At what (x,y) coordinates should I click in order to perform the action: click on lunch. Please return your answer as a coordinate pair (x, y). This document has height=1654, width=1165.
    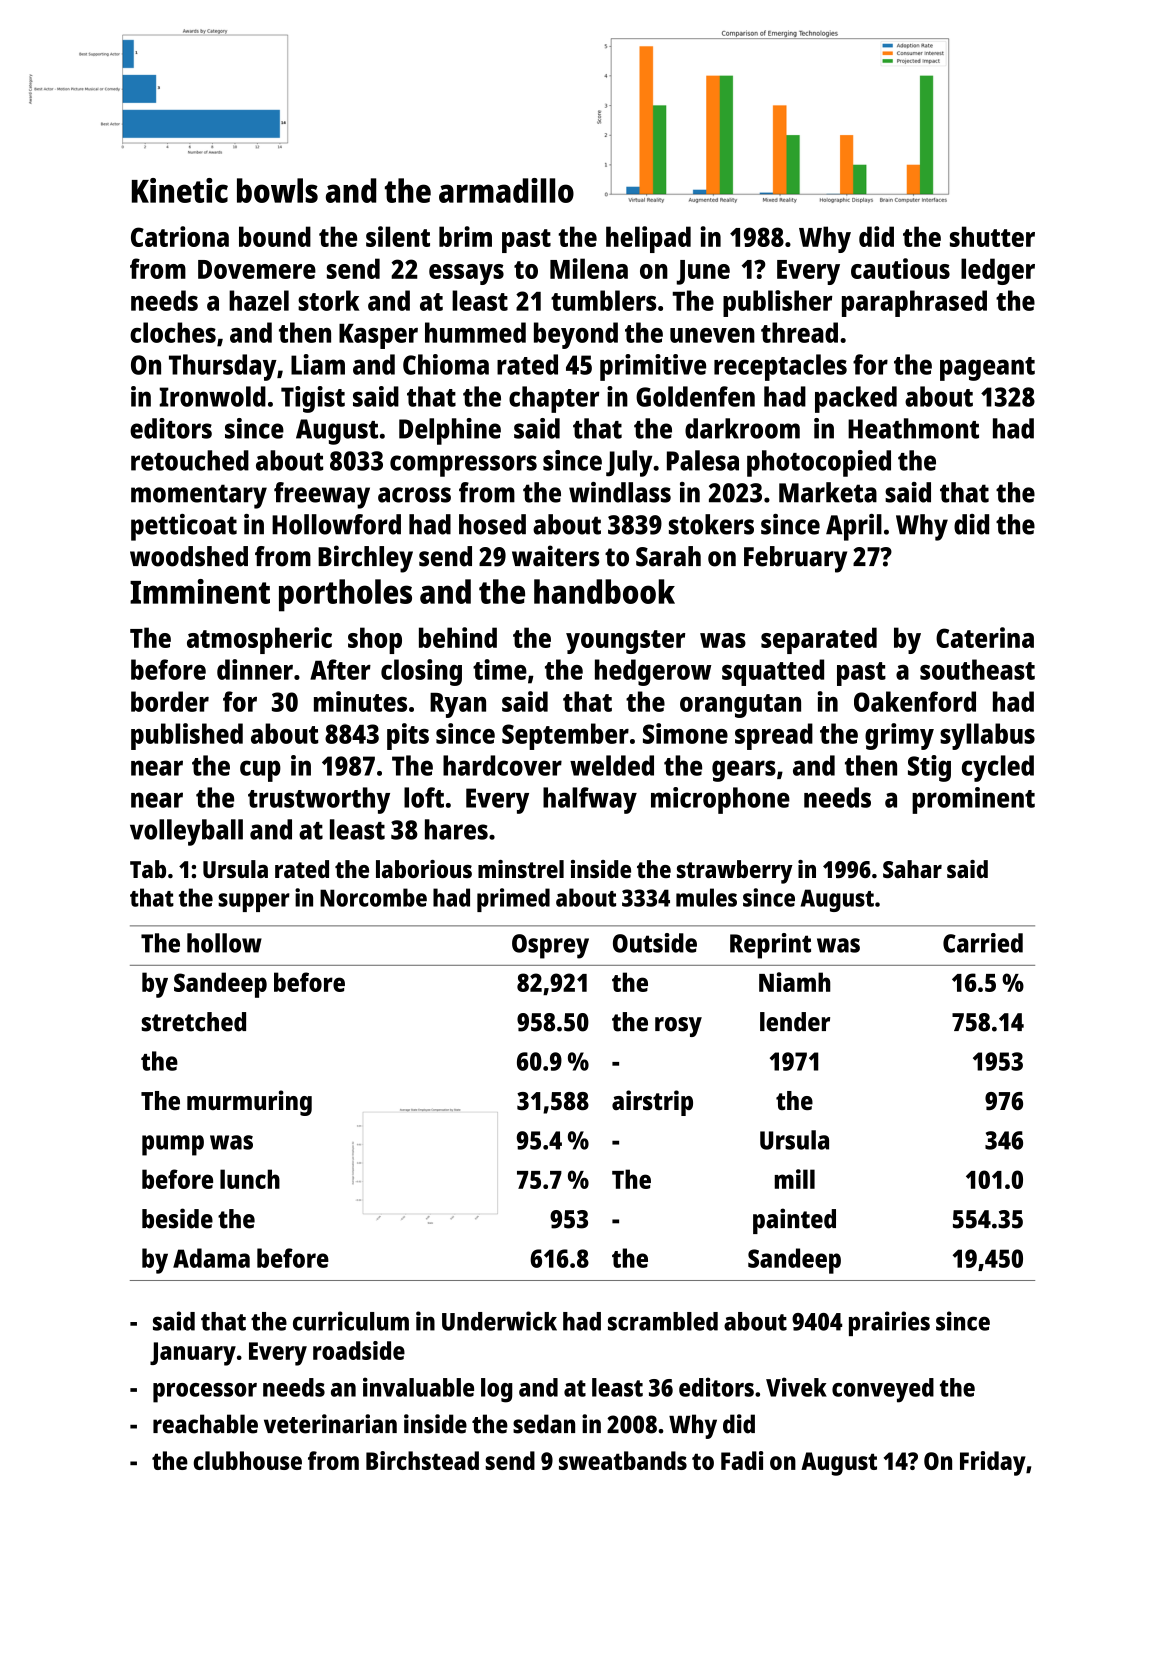
    Looking at the image, I should click on (250, 1179).
